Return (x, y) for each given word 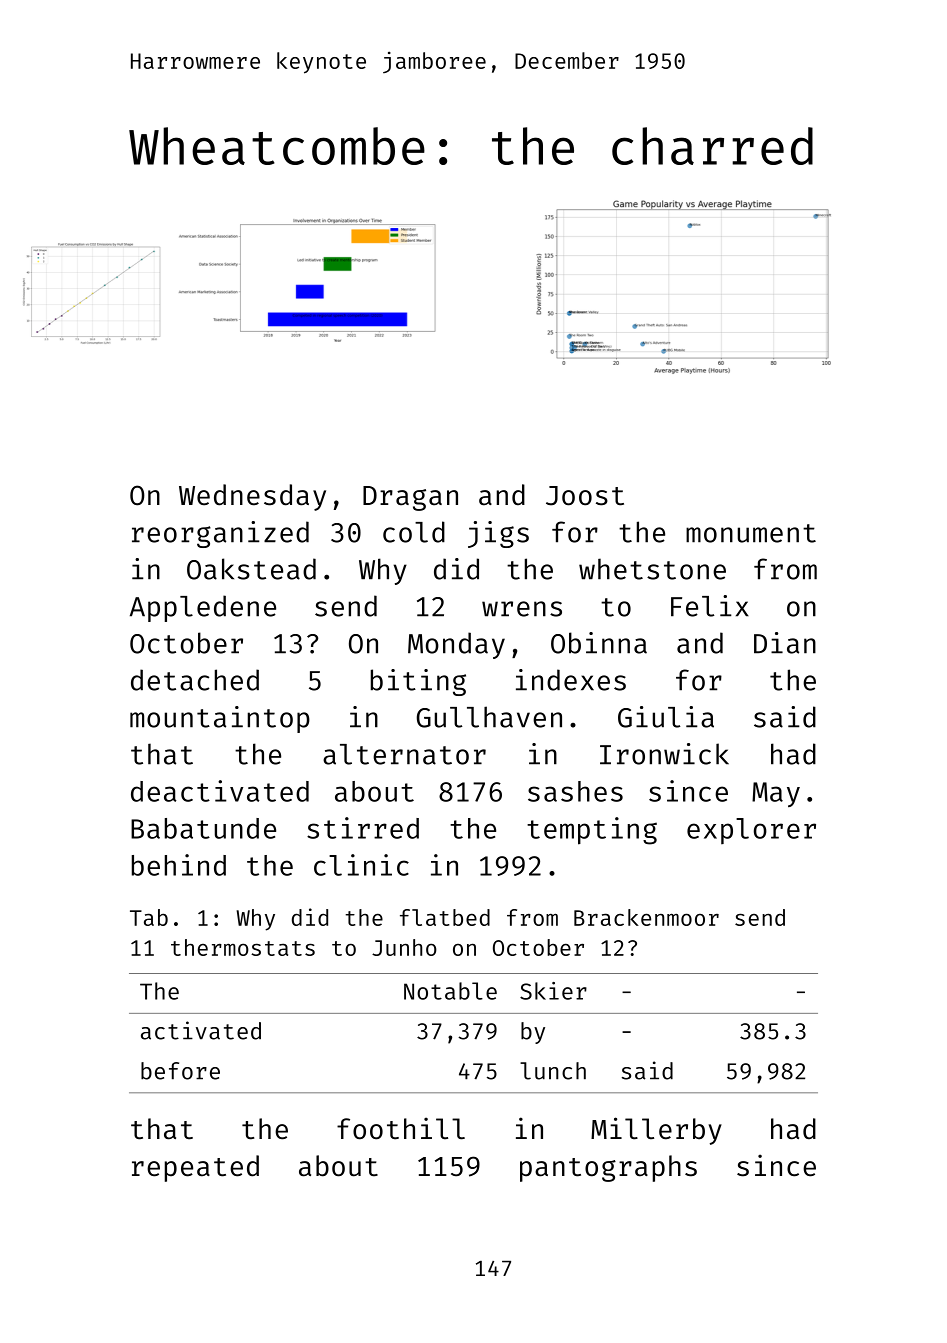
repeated (195, 1168)
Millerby (656, 1131)
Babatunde (203, 828)
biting (418, 682)
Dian (785, 643)
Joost (585, 496)
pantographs (608, 1168)
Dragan (410, 498)
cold (414, 532)
